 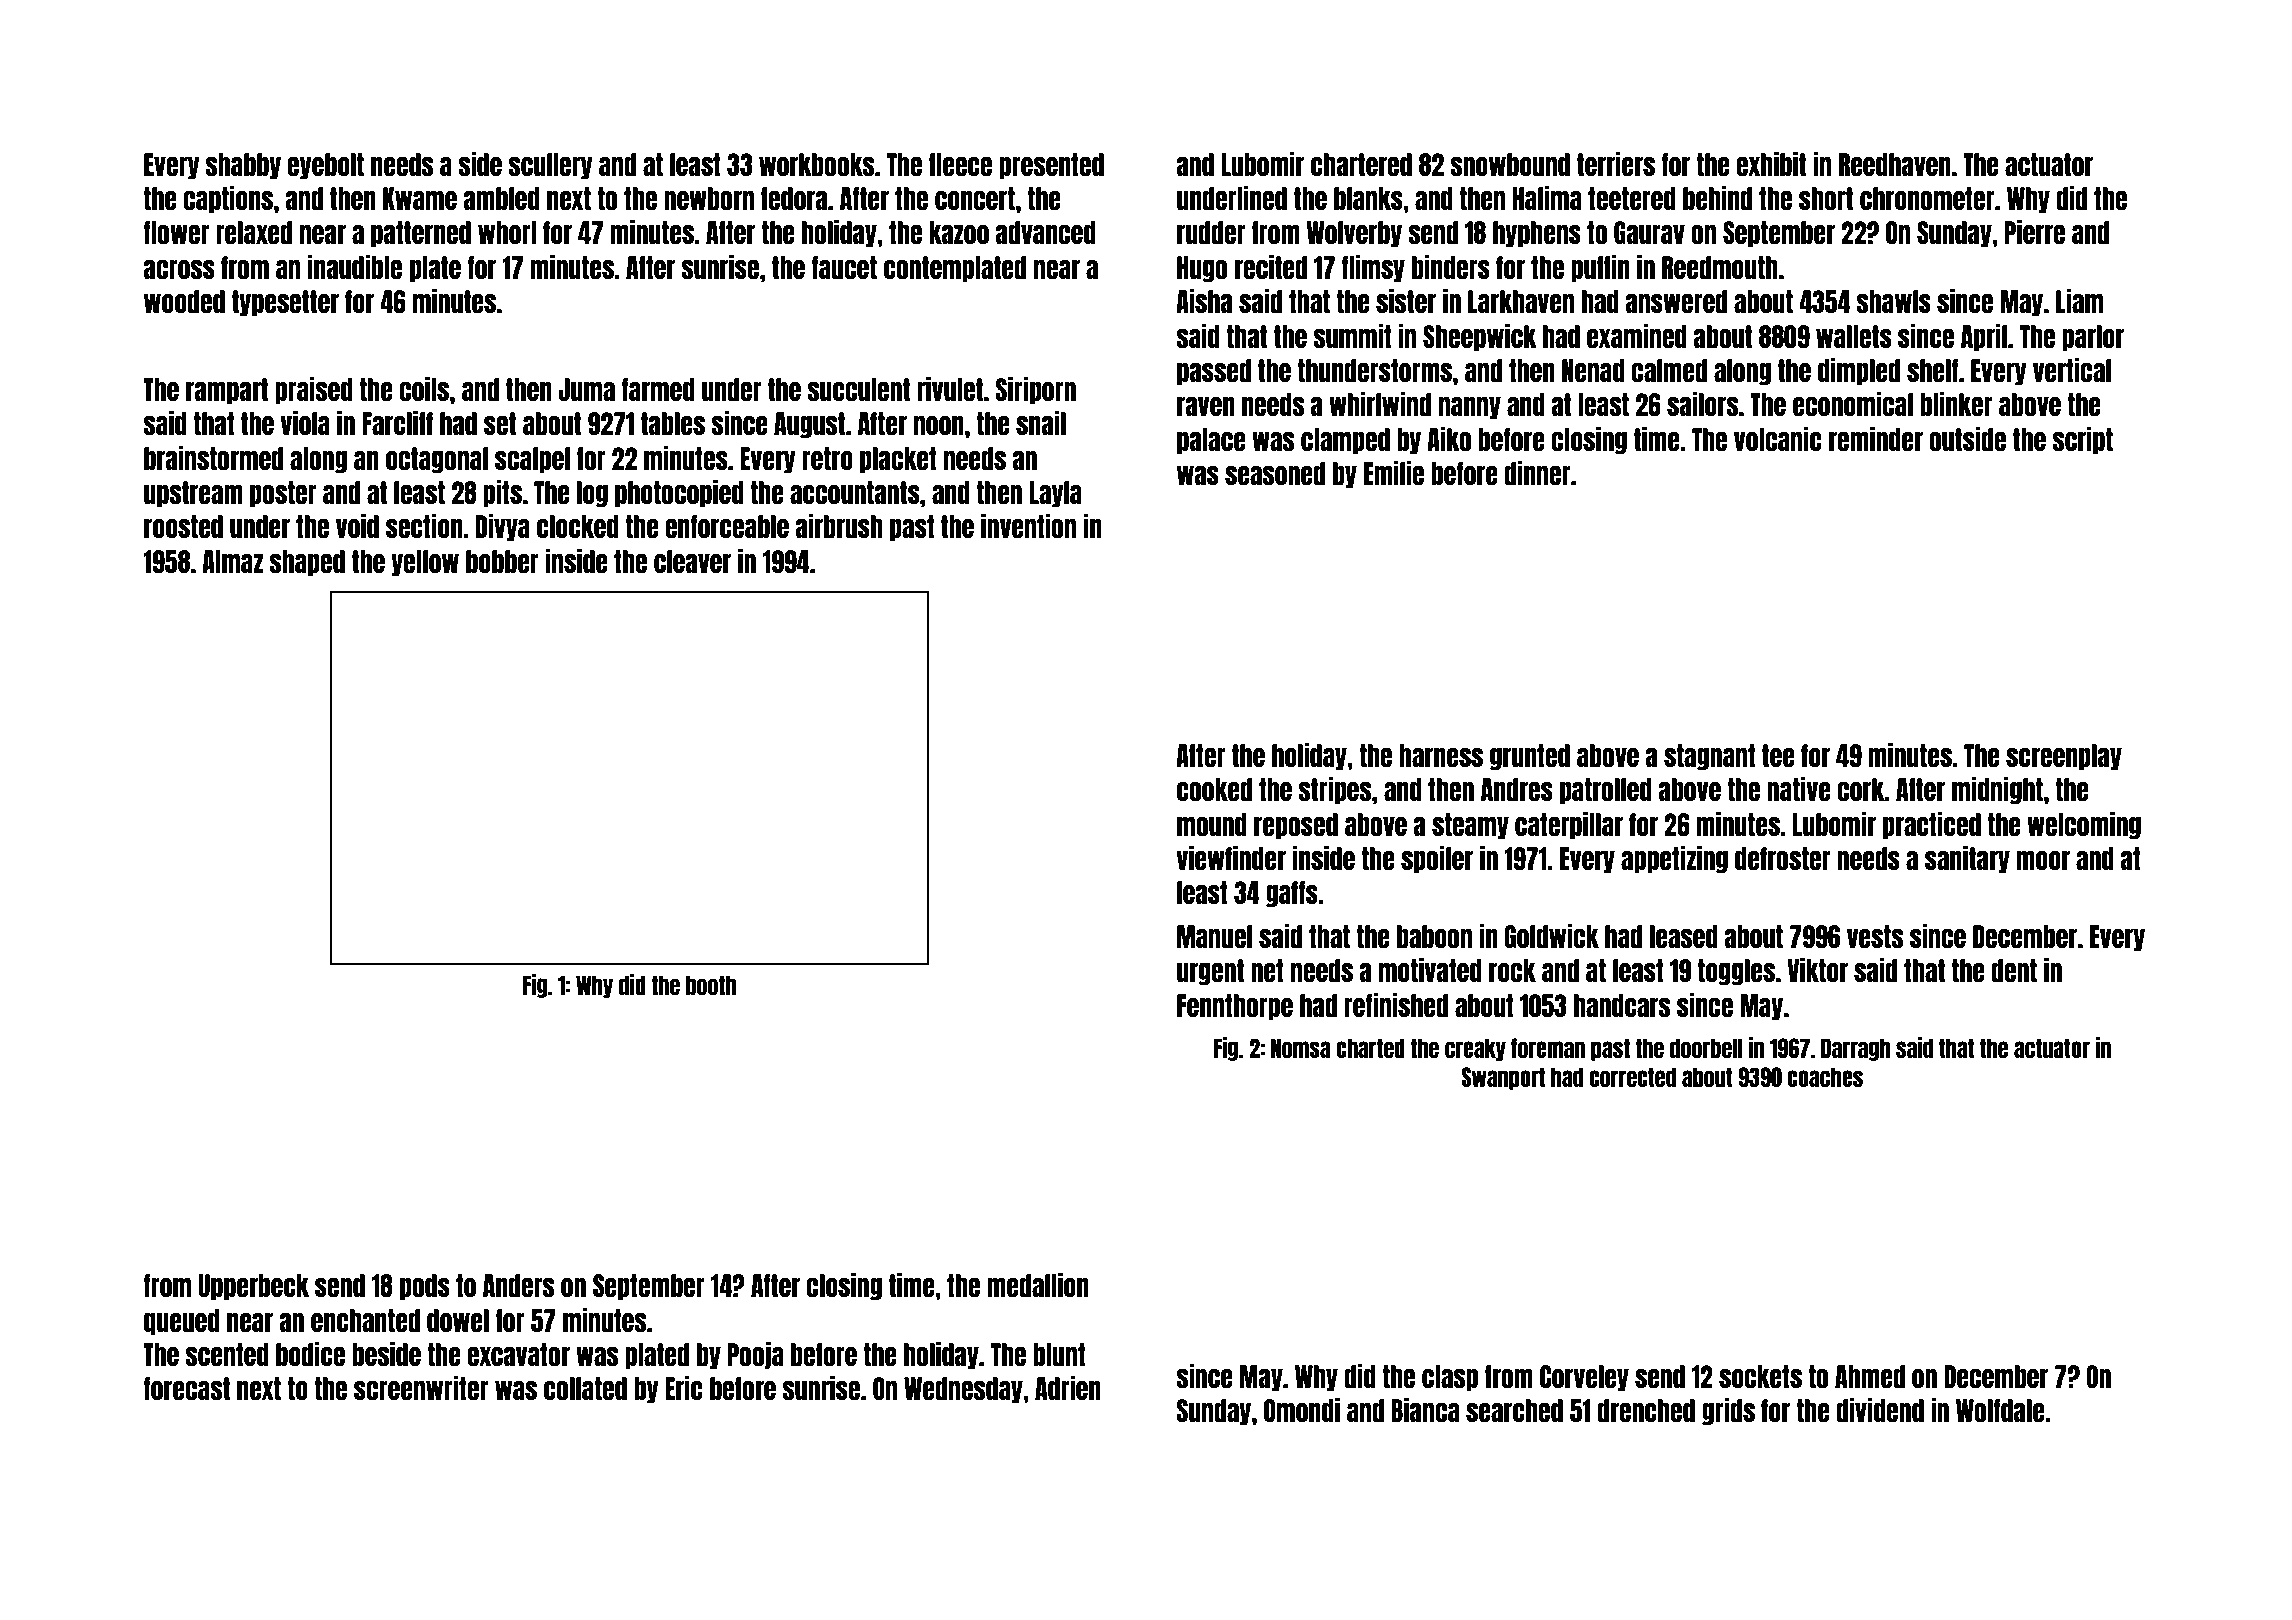 I want to click on scullery, so click(x=550, y=166).
